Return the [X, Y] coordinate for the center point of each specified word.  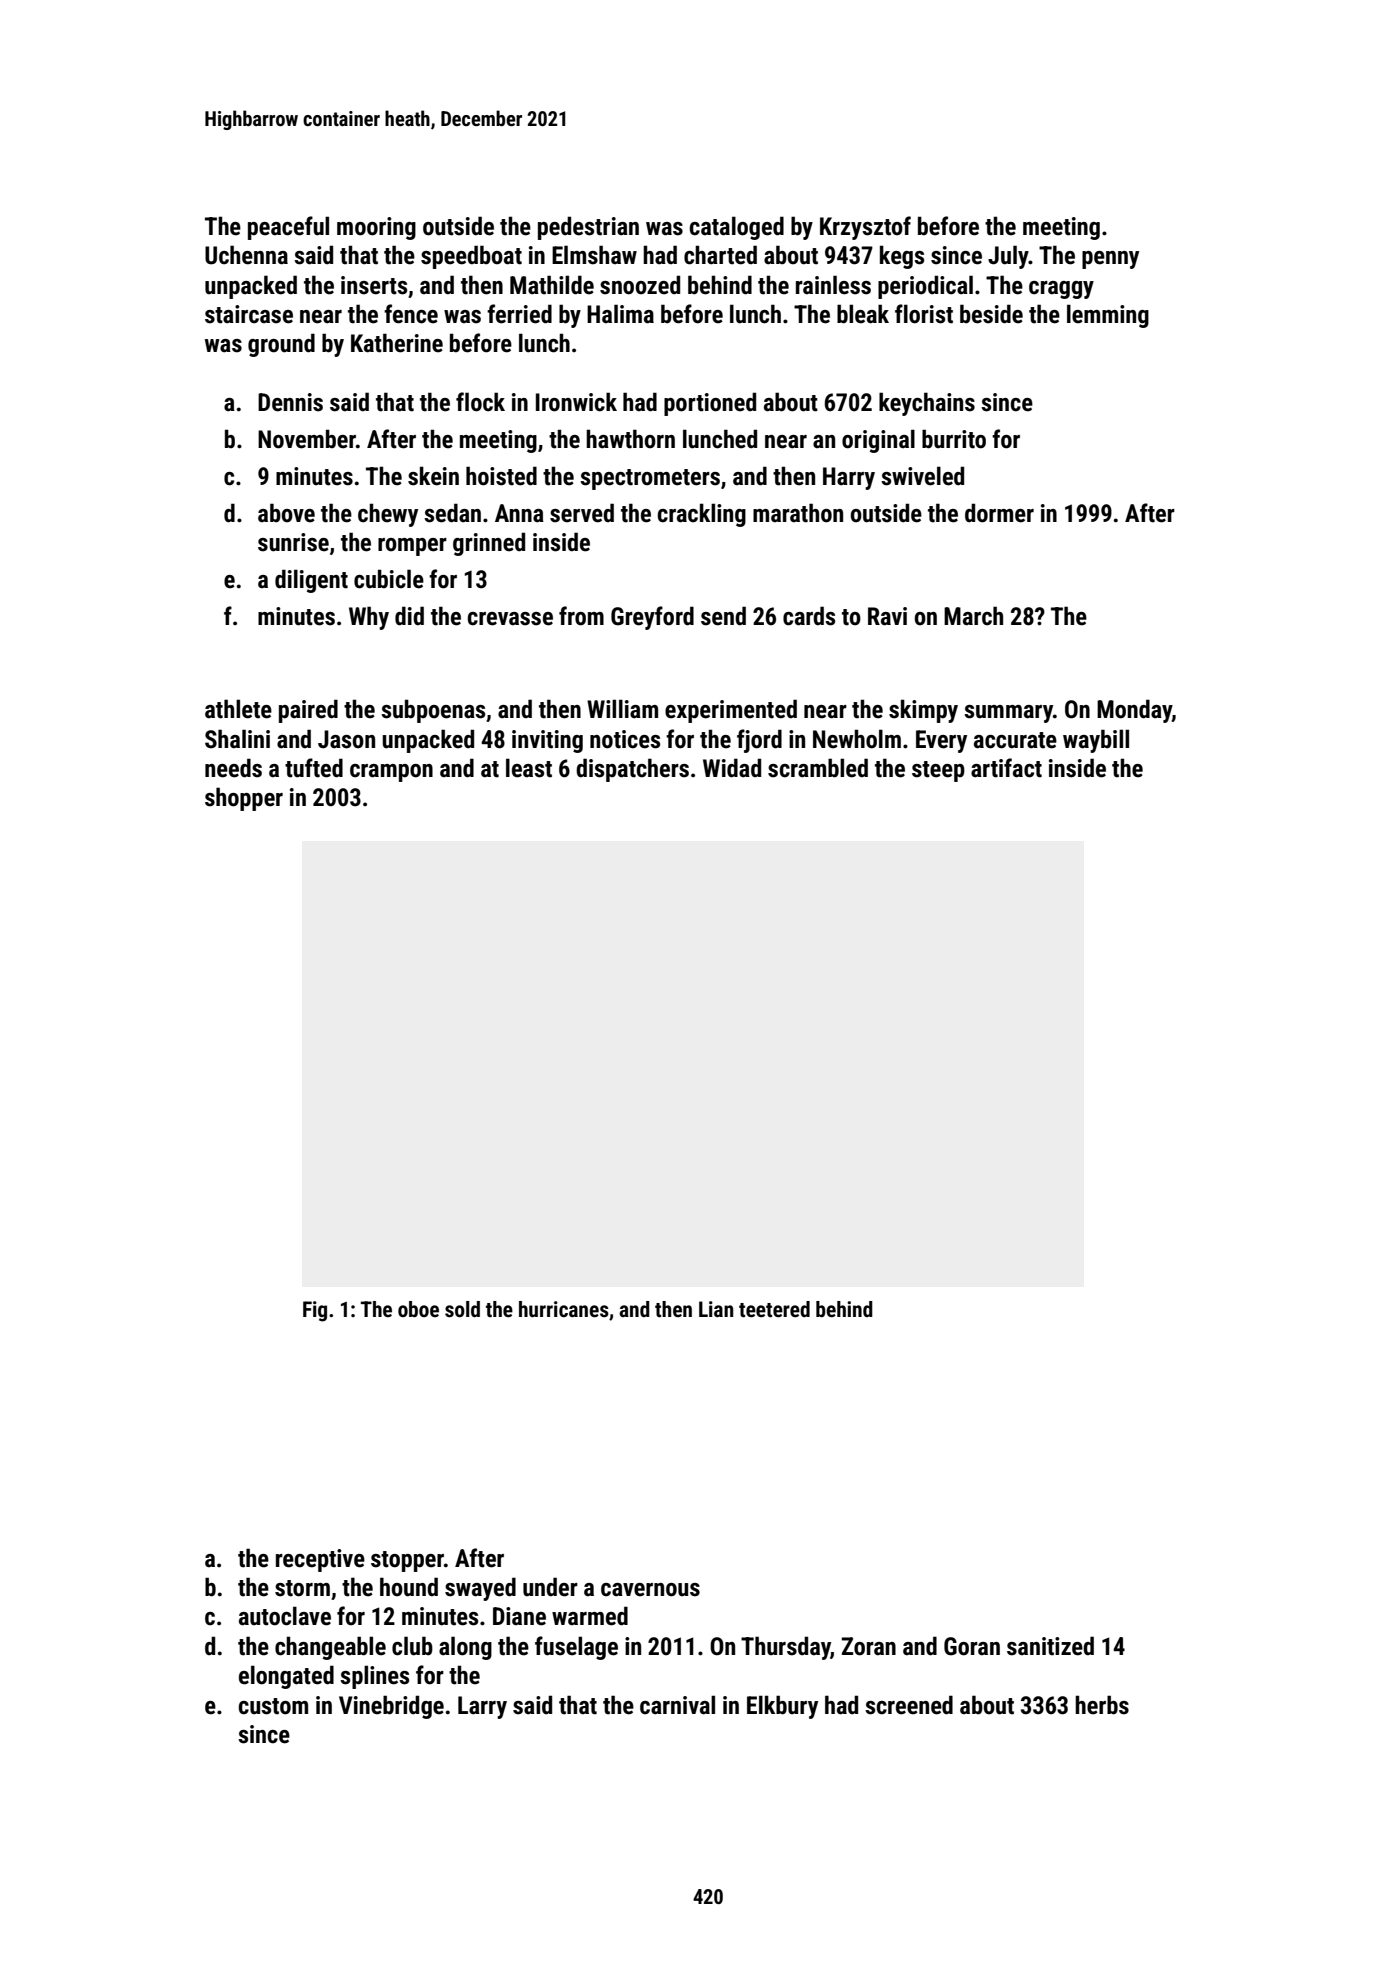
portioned [710, 404]
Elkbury [782, 1707]
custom [273, 1706]
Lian [716, 1309]
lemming [1108, 316]
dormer [999, 513]
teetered [774, 1309]
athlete [238, 709]
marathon [798, 513]
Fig [315, 1311]
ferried [519, 314]
